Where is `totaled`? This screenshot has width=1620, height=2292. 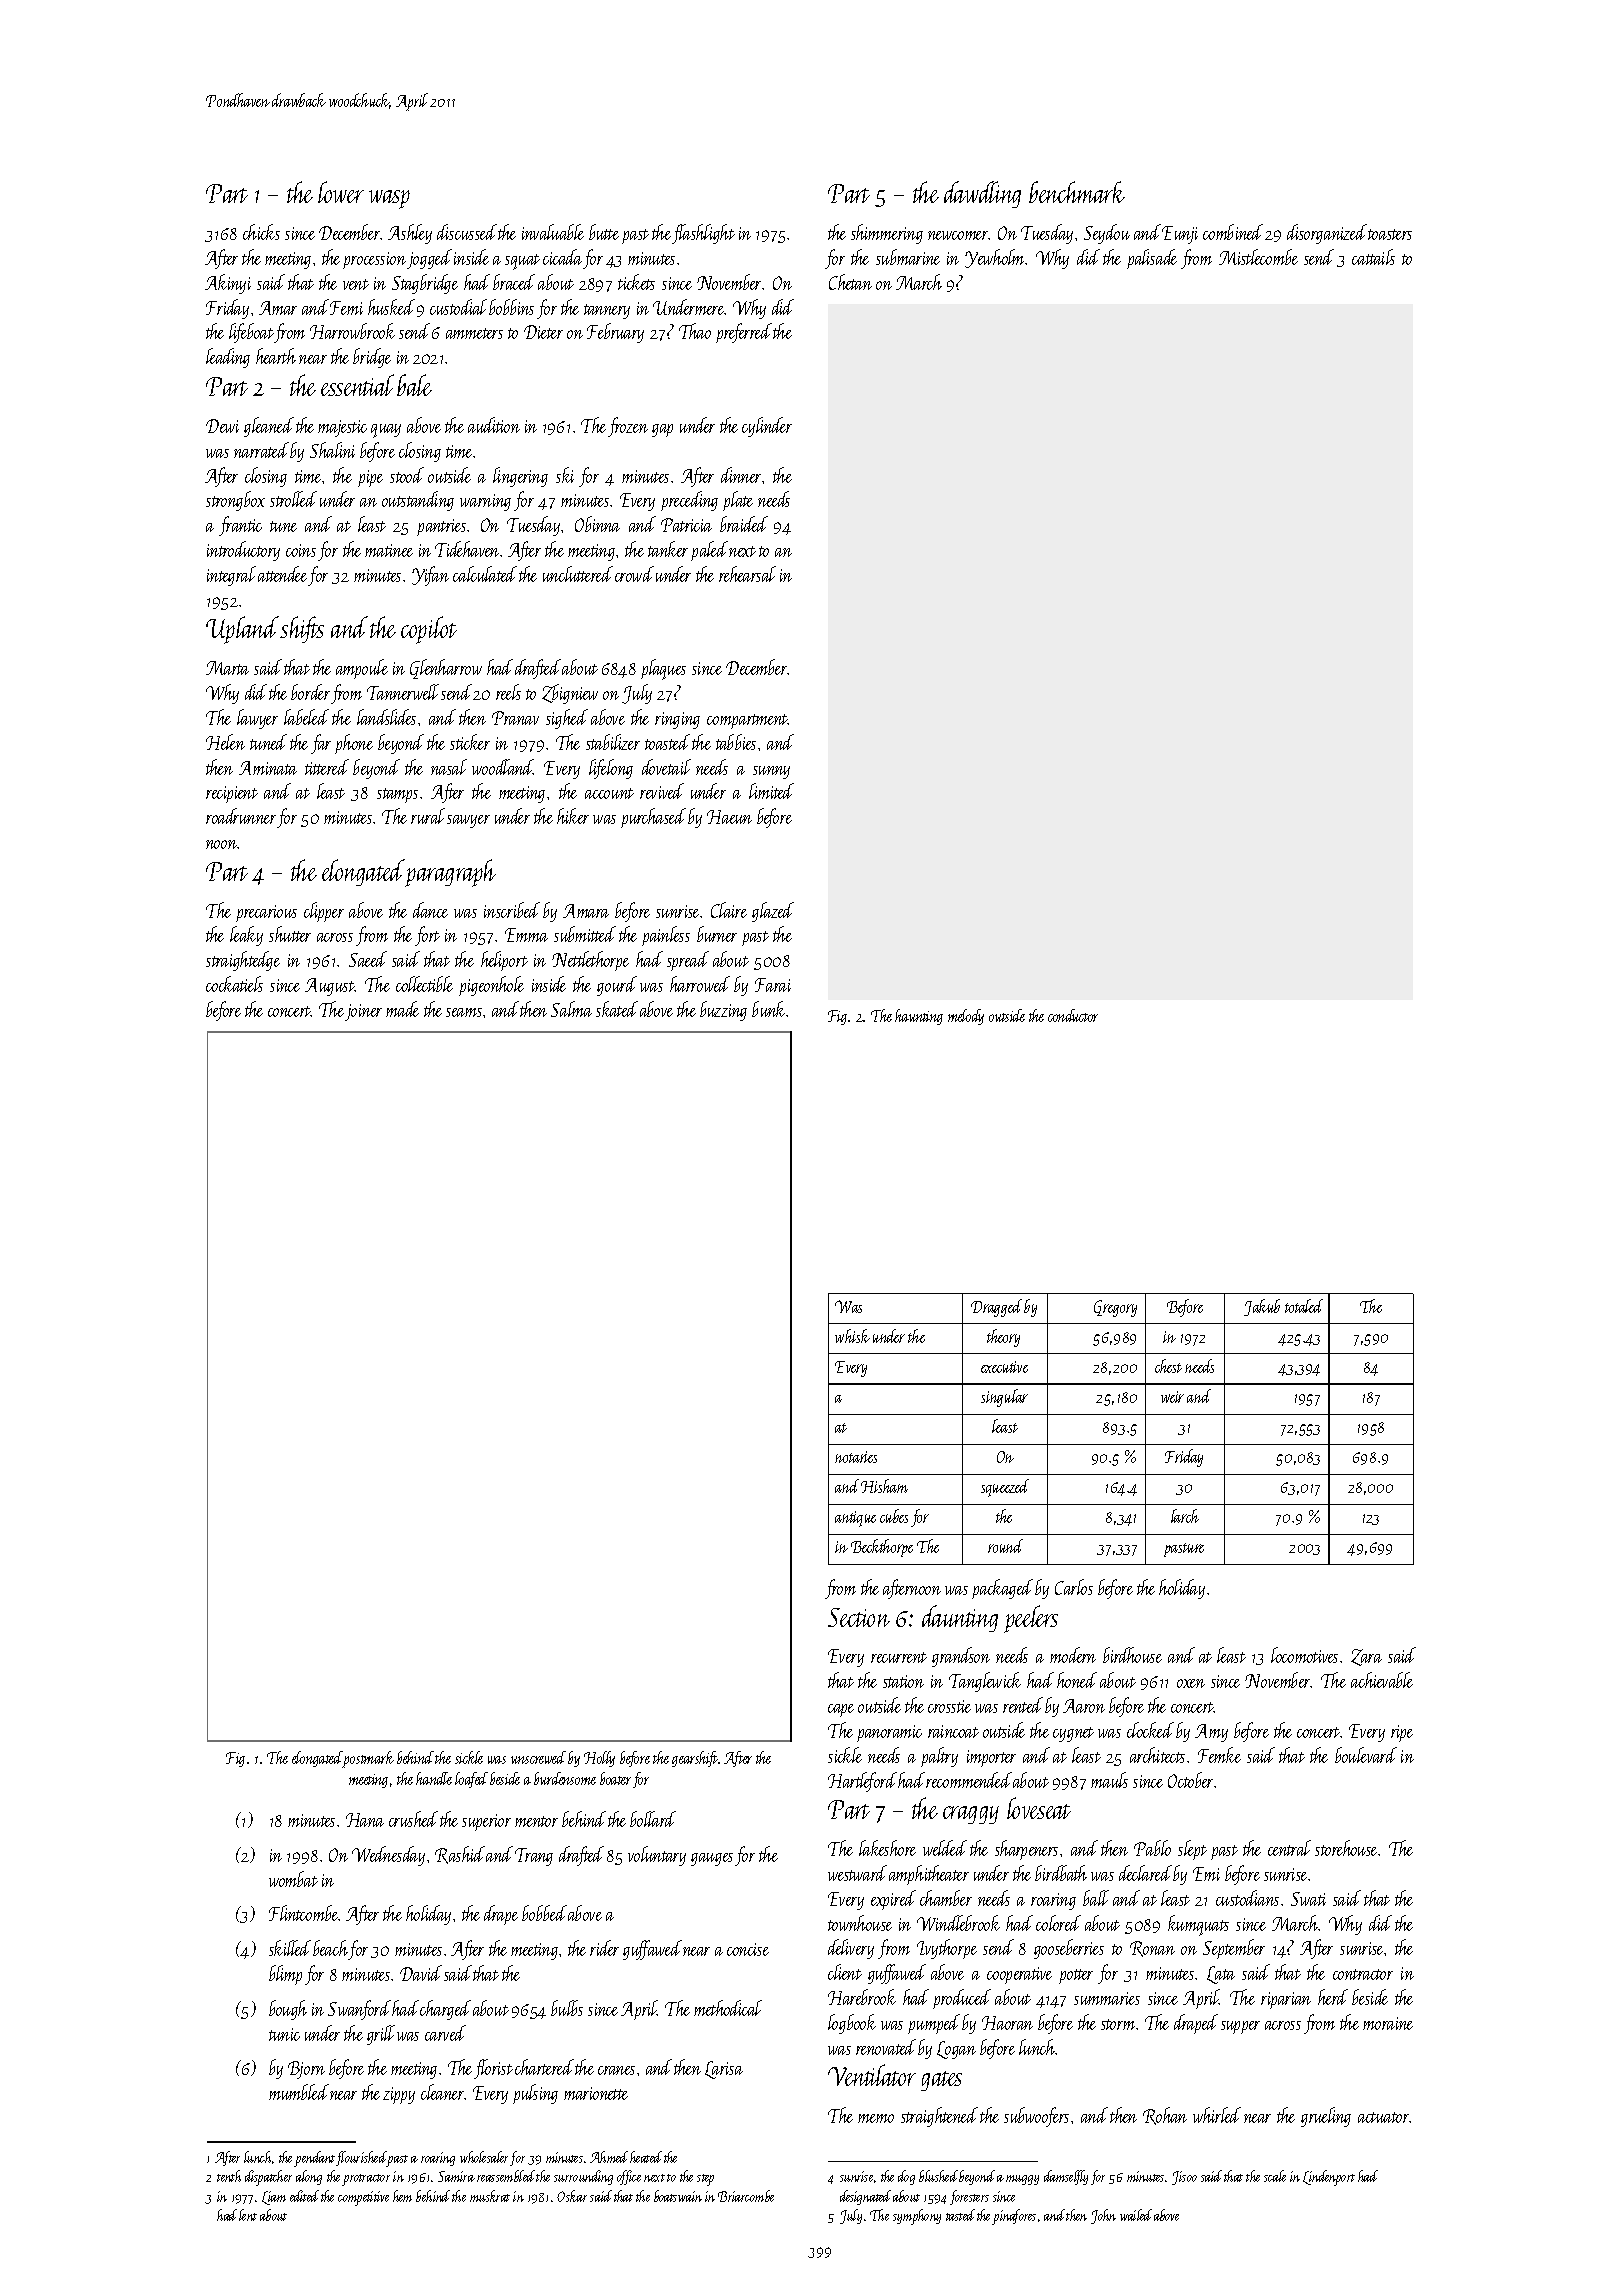
totaled is located at coordinates (1304, 1306).
